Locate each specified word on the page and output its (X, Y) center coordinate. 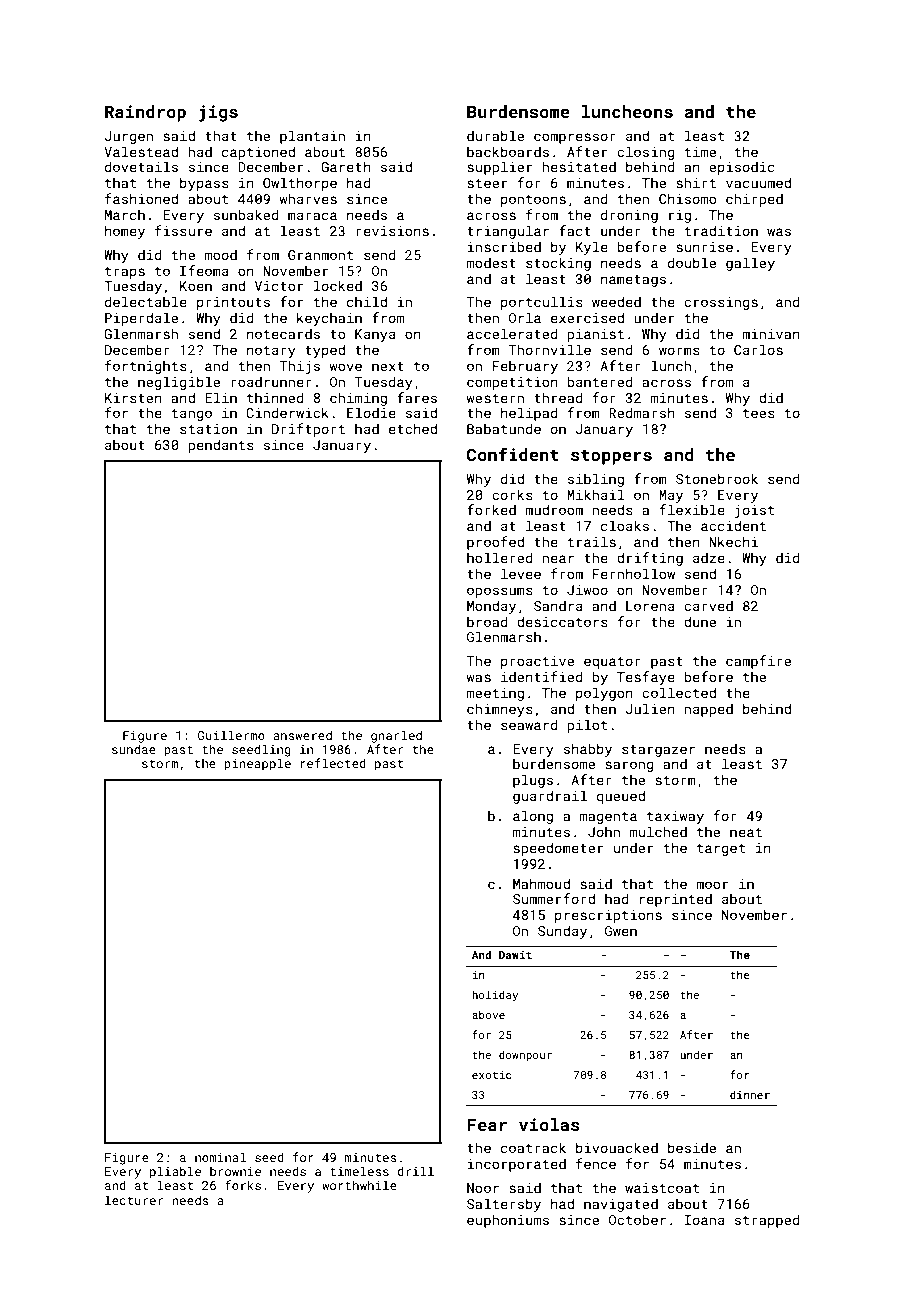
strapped (767, 1221)
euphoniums (508, 1221)
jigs (218, 113)
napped (709, 710)
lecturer (134, 1200)
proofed (495, 543)
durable (495, 135)
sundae (134, 749)
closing (646, 153)
